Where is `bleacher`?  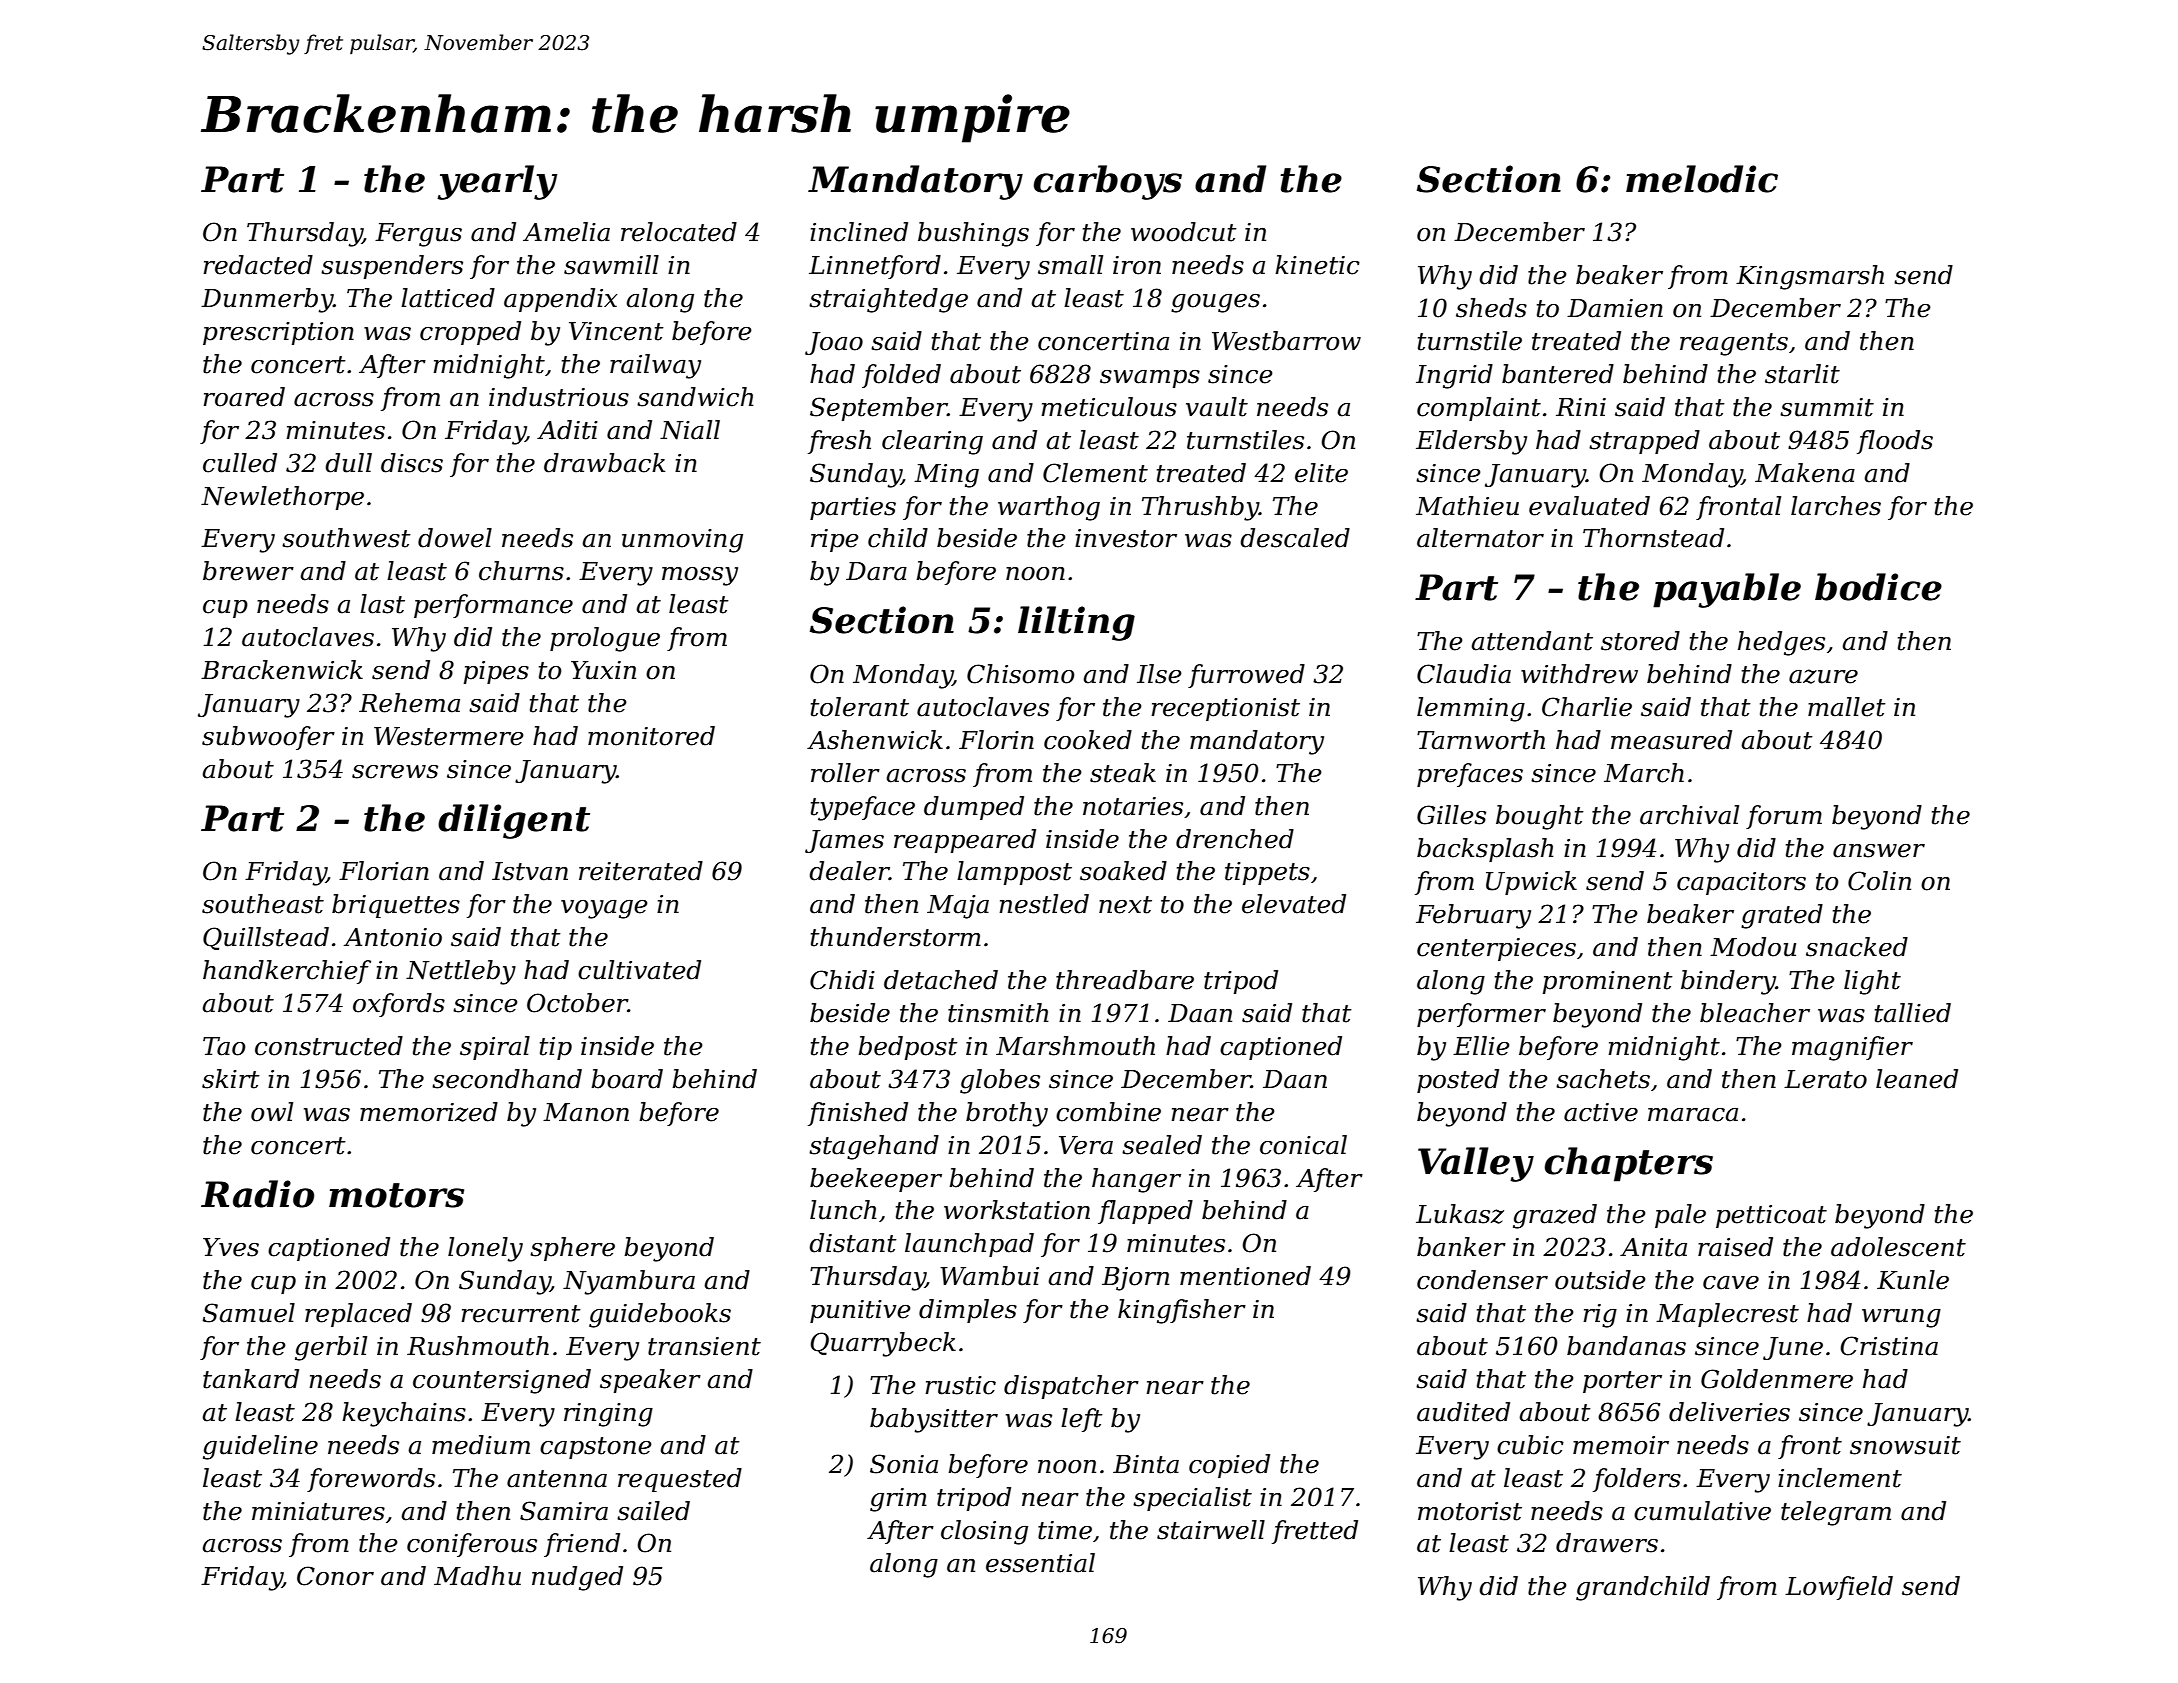 bleacher is located at coordinates (1755, 1013).
